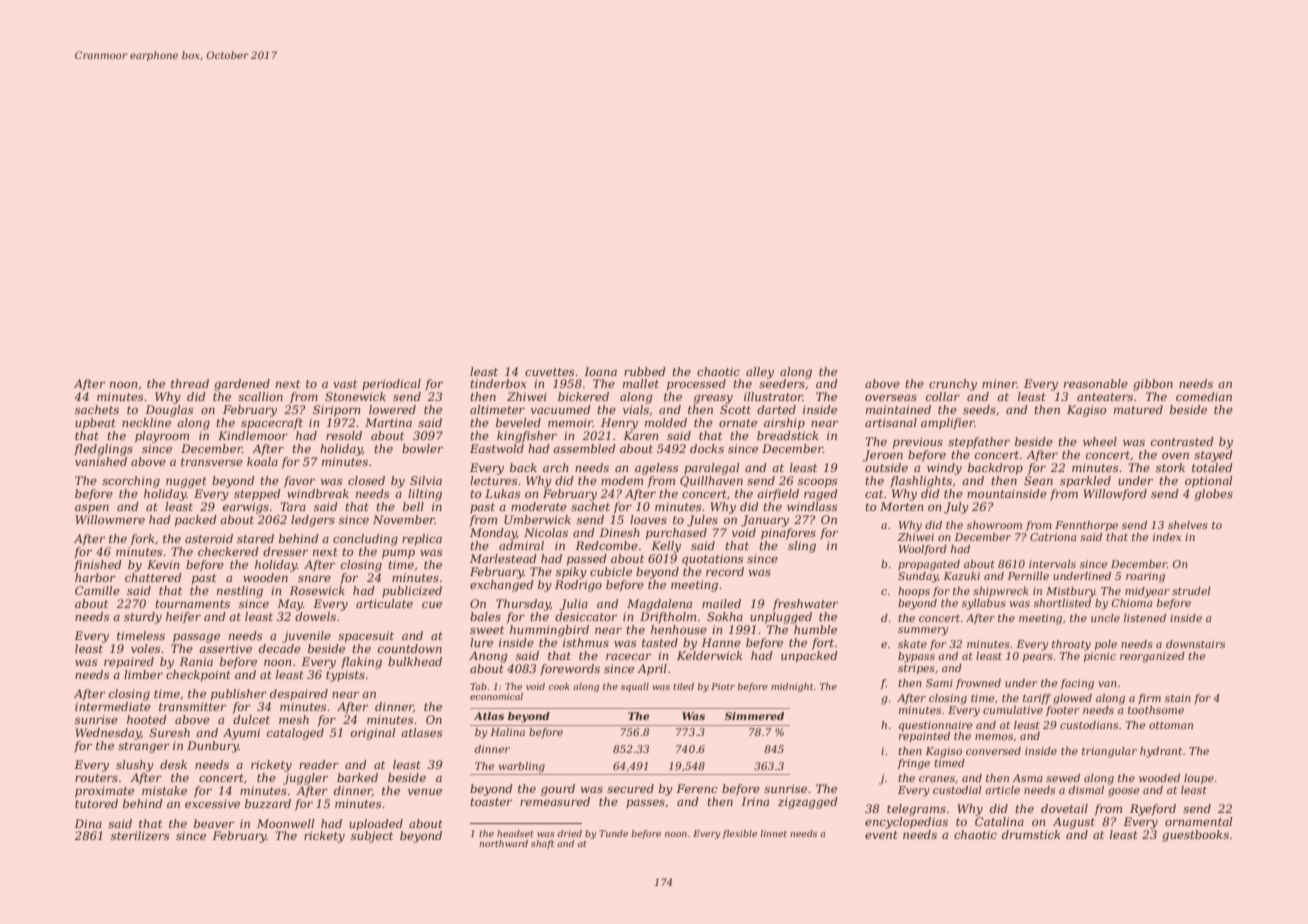  I want to click on firm, so click(1149, 699).
